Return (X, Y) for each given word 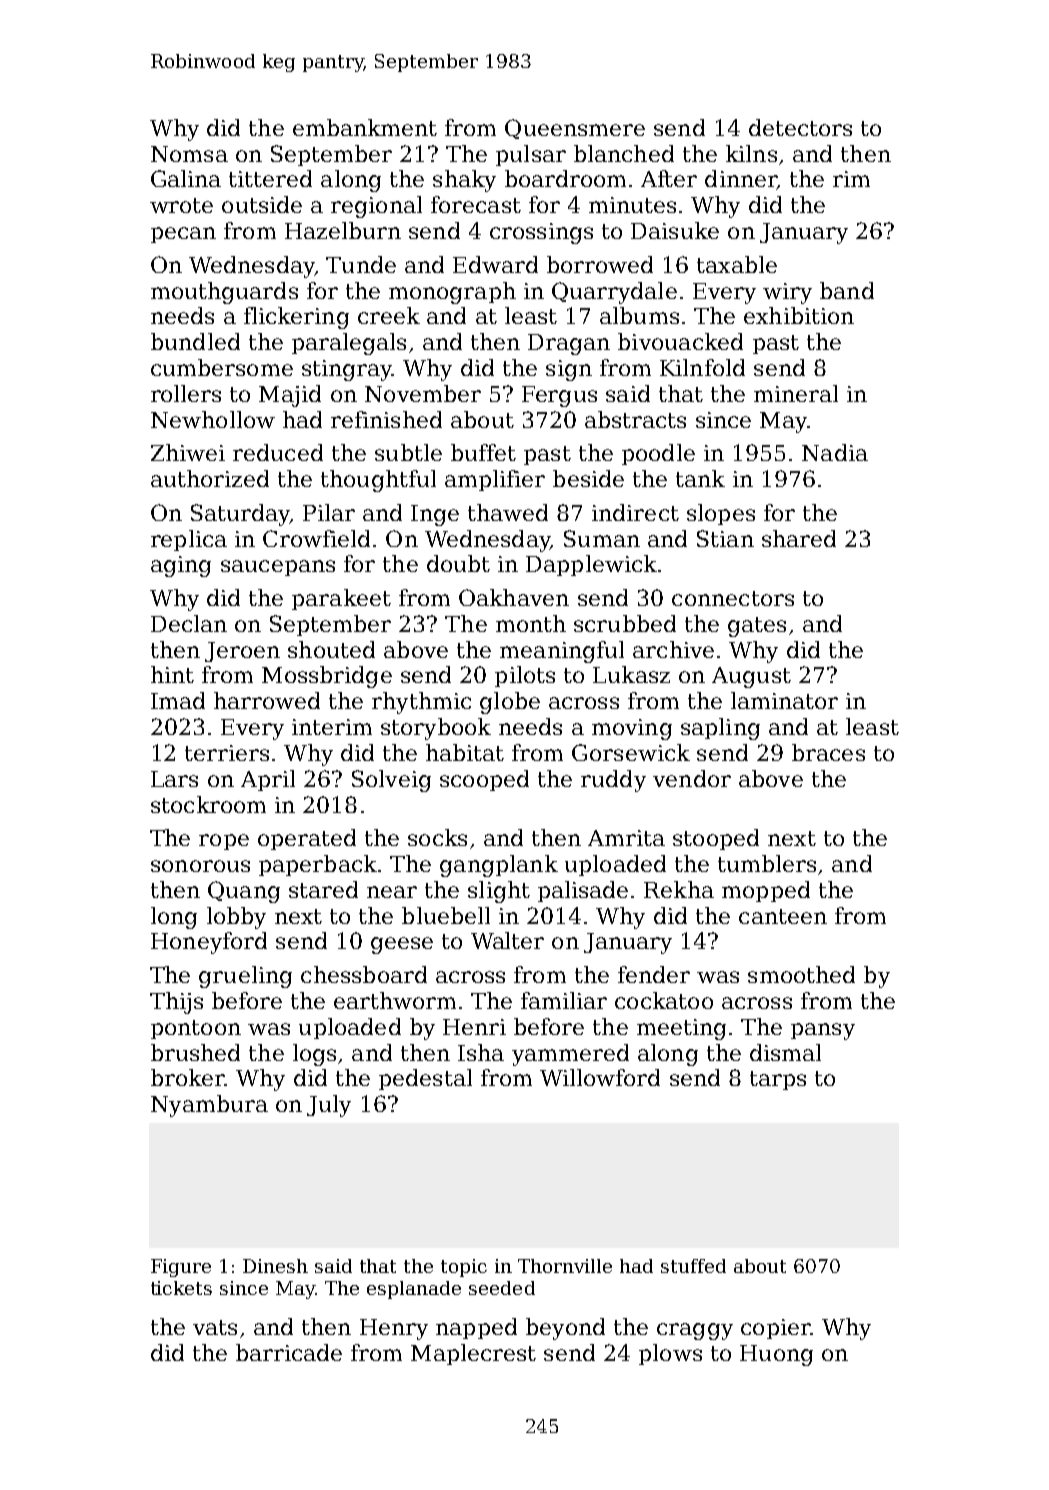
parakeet (341, 599)
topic (464, 1268)
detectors (800, 127)
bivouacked (680, 341)
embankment (365, 127)
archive (673, 649)
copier (775, 1329)
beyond (565, 1329)
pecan (183, 235)
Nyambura (209, 1106)
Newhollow (213, 419)
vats (215, 1327)
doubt (458, 563)
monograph (452, 293)
